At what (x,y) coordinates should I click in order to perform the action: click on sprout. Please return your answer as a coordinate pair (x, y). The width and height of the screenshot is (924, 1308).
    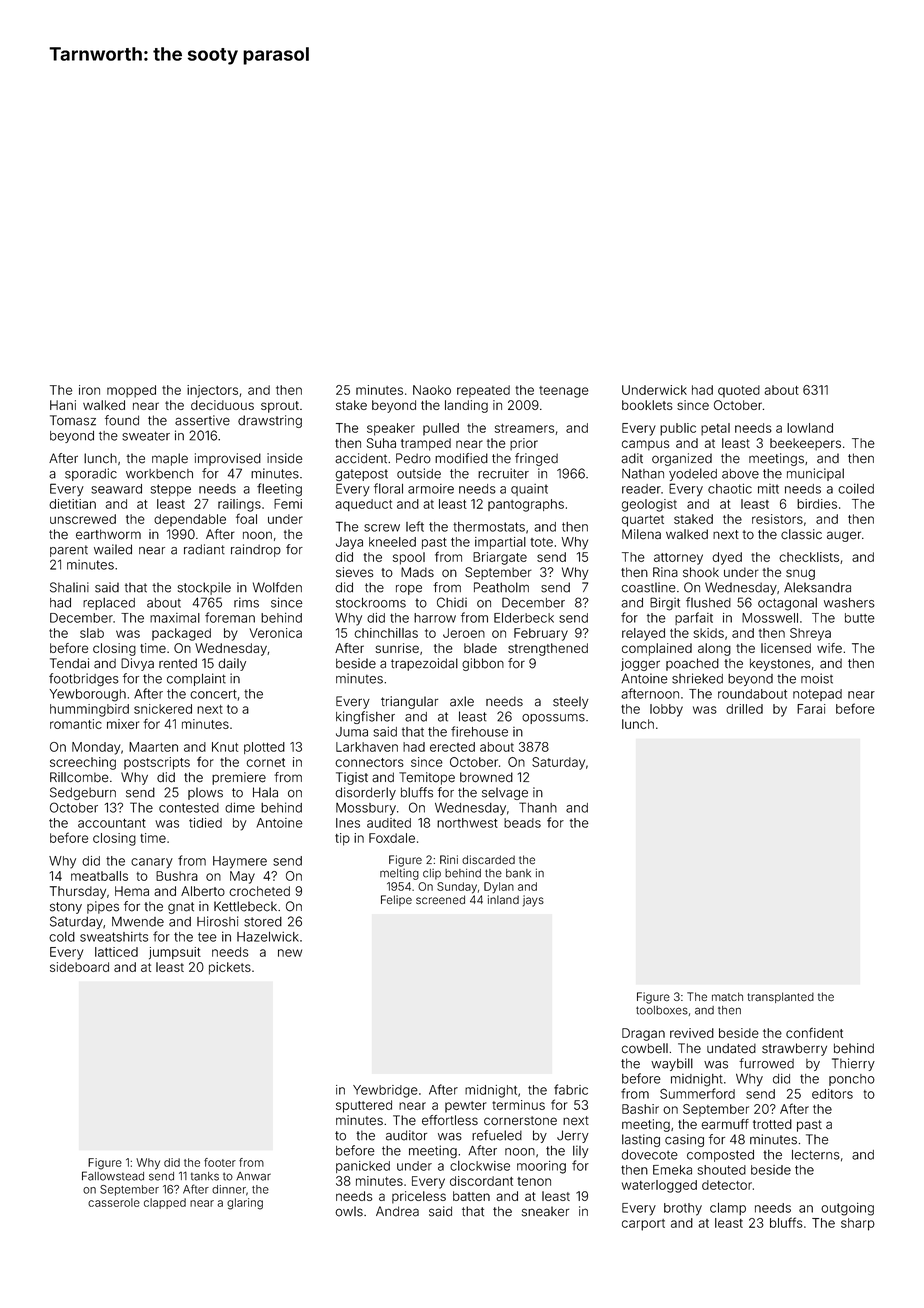
    Looking at the image, I should click on (280, 407).
